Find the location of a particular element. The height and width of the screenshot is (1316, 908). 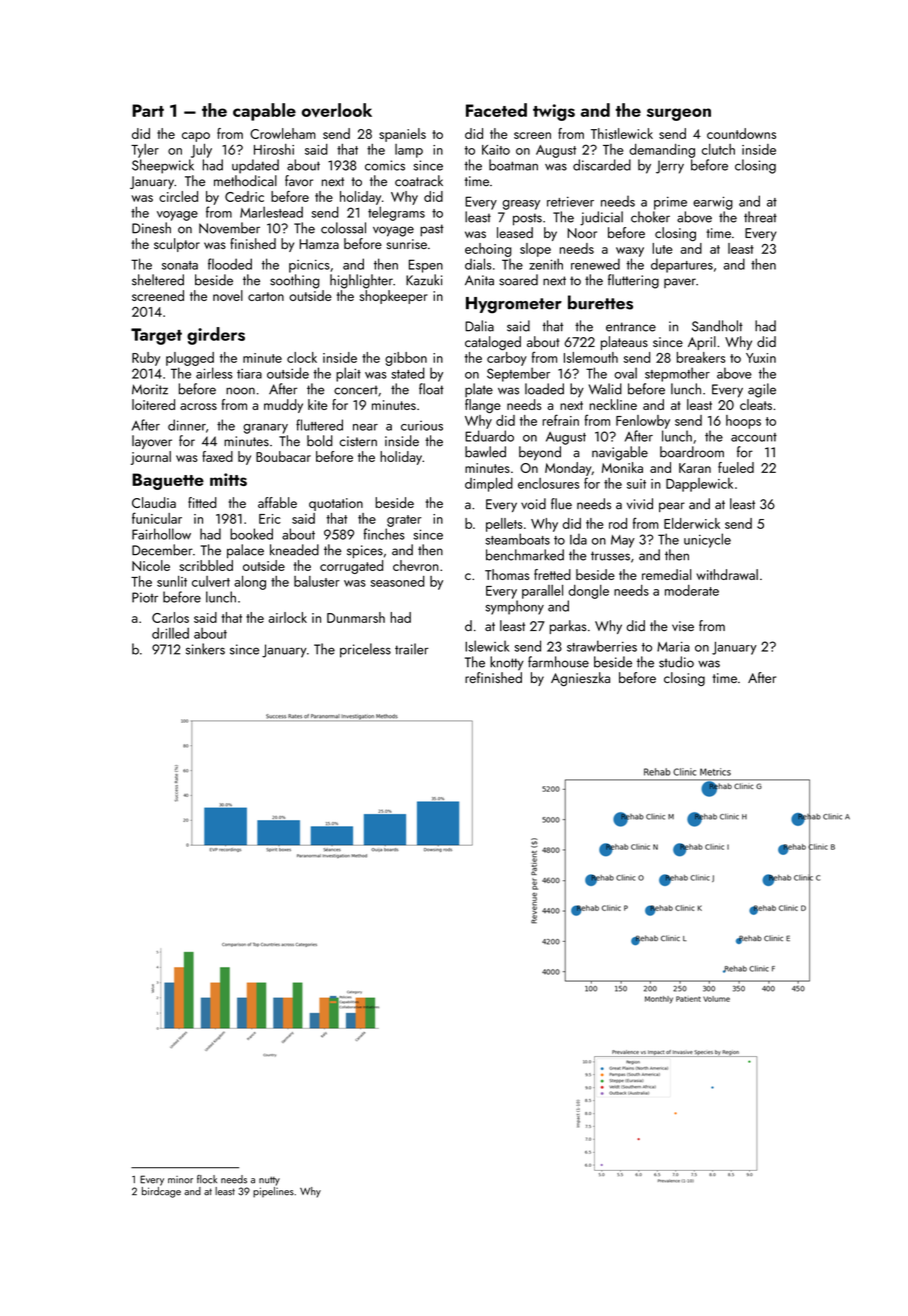

minor is located at coordinates (180, 1180).
